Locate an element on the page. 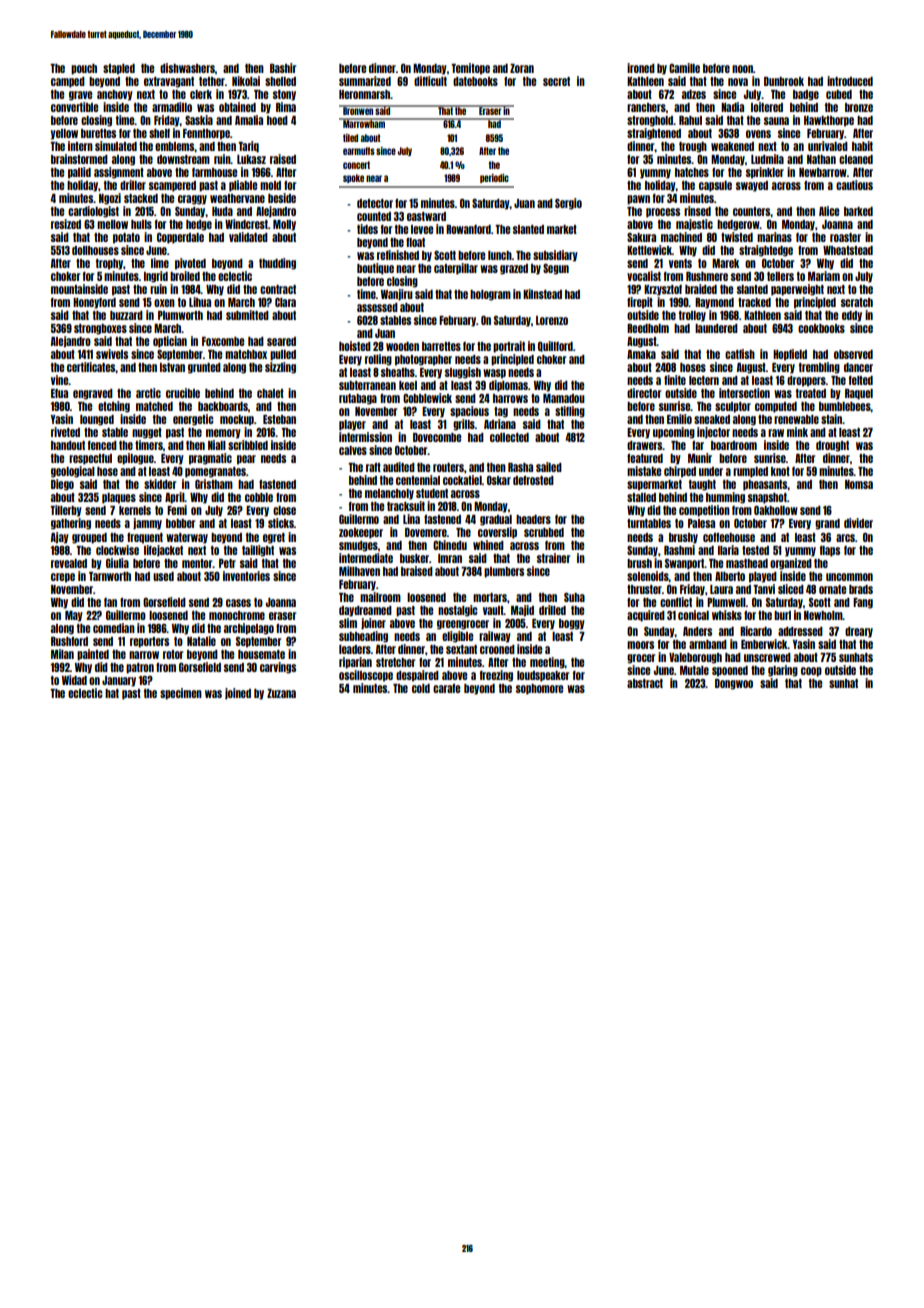  introduced is located at coordinates (850, 81).
